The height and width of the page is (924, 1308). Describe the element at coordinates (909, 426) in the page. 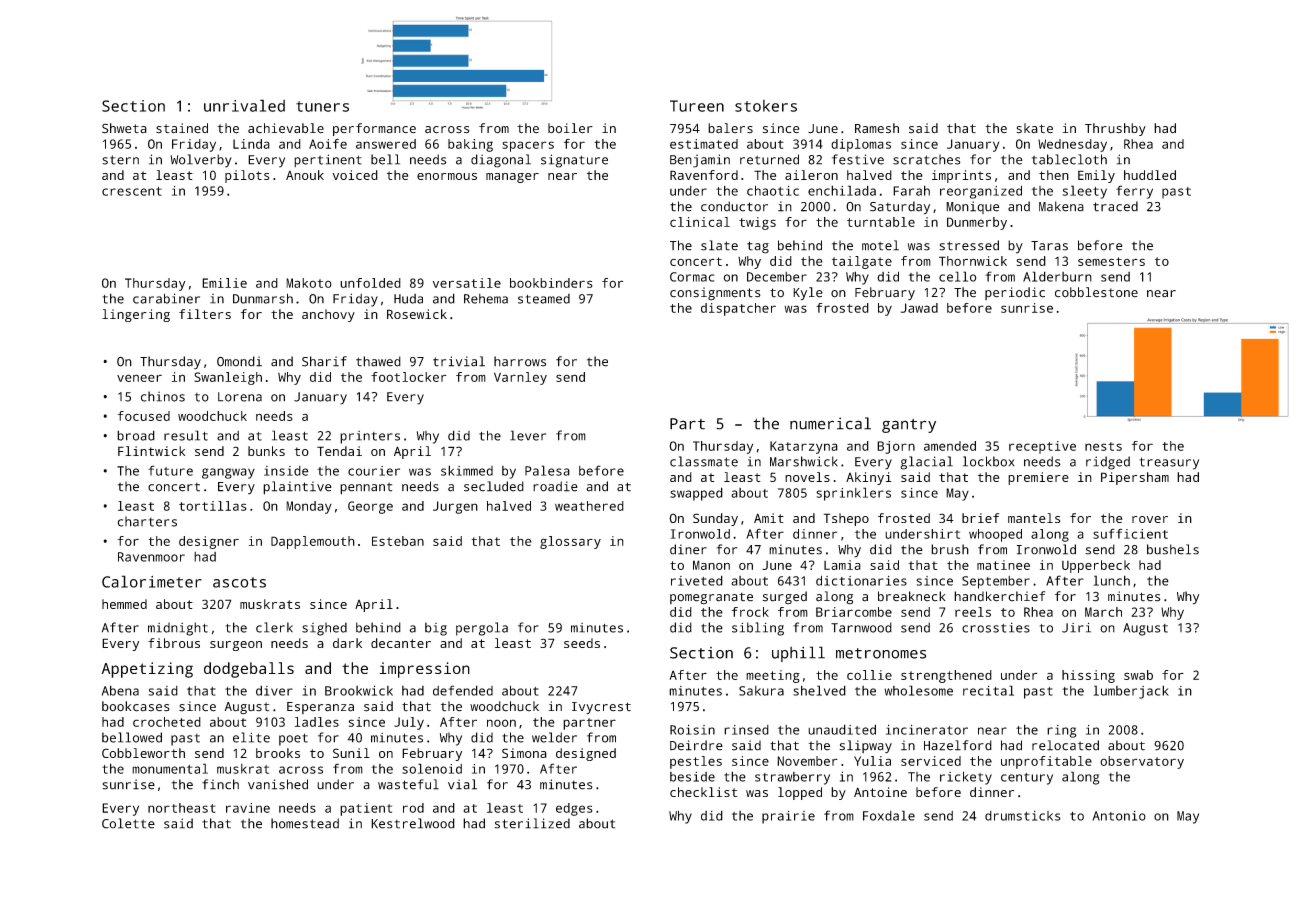

I see `gantry` at that location.
